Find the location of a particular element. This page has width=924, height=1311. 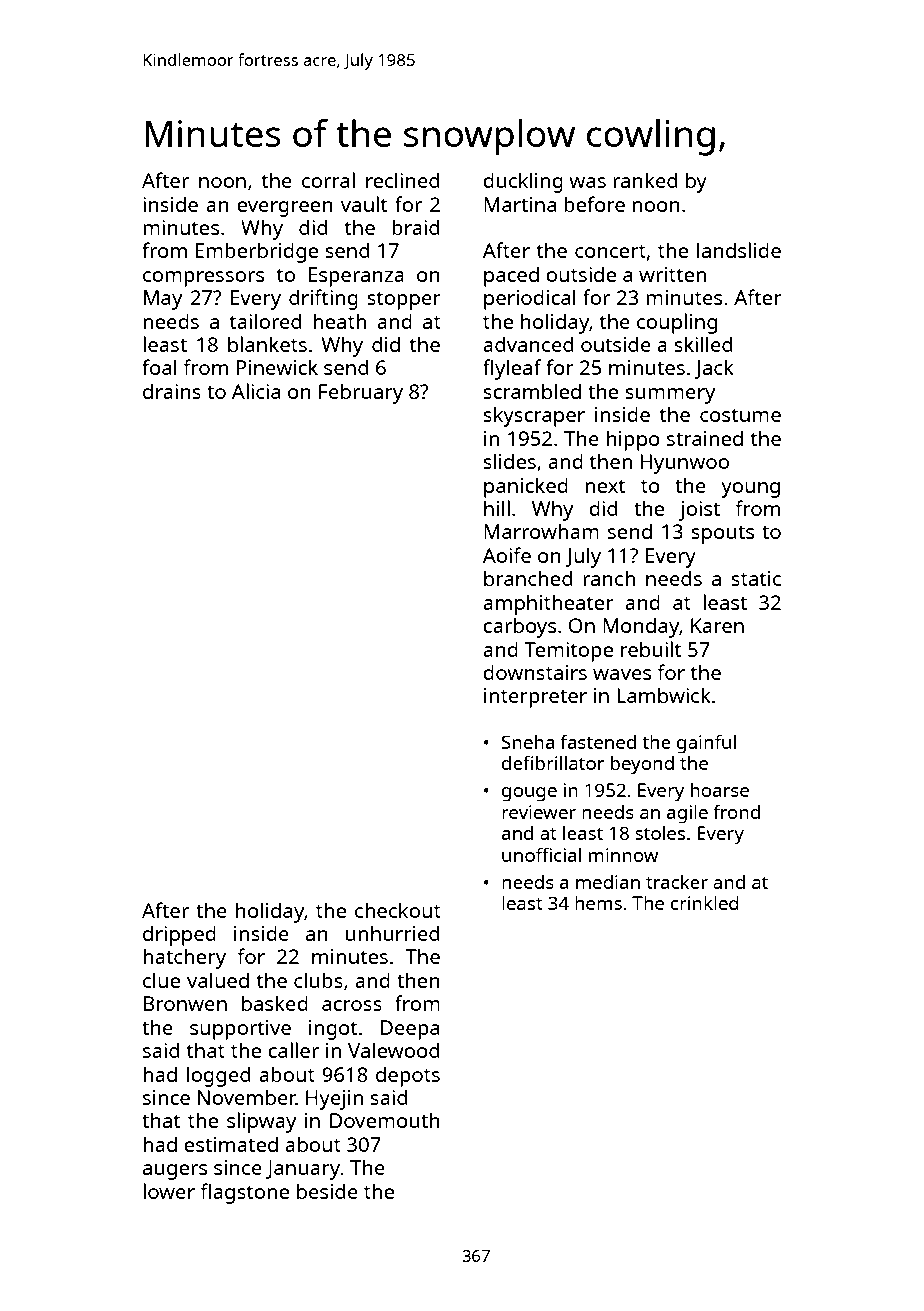

reclined is located at coordinates (402, 180).
